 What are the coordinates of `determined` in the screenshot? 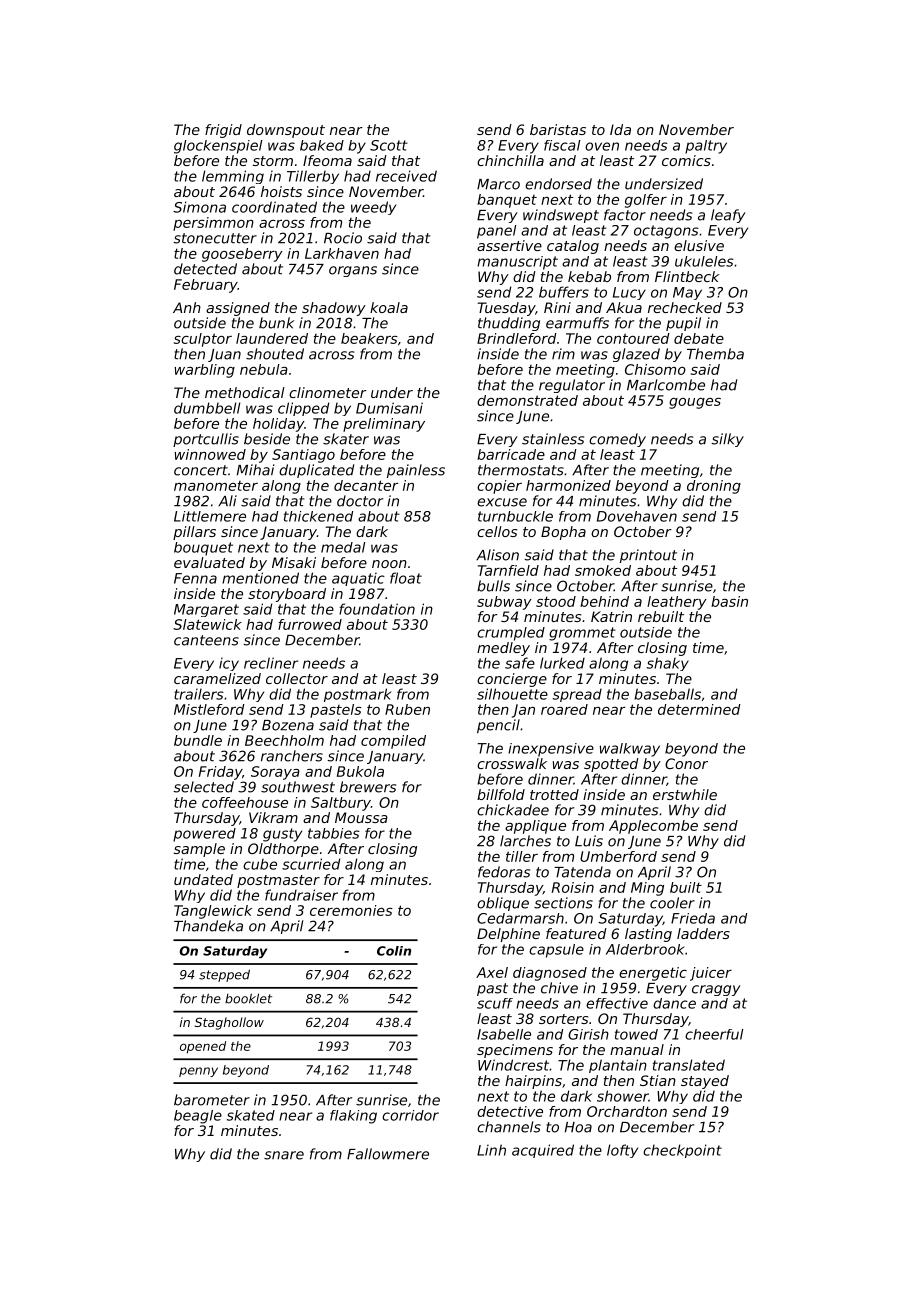 It's located at (699, 709).
